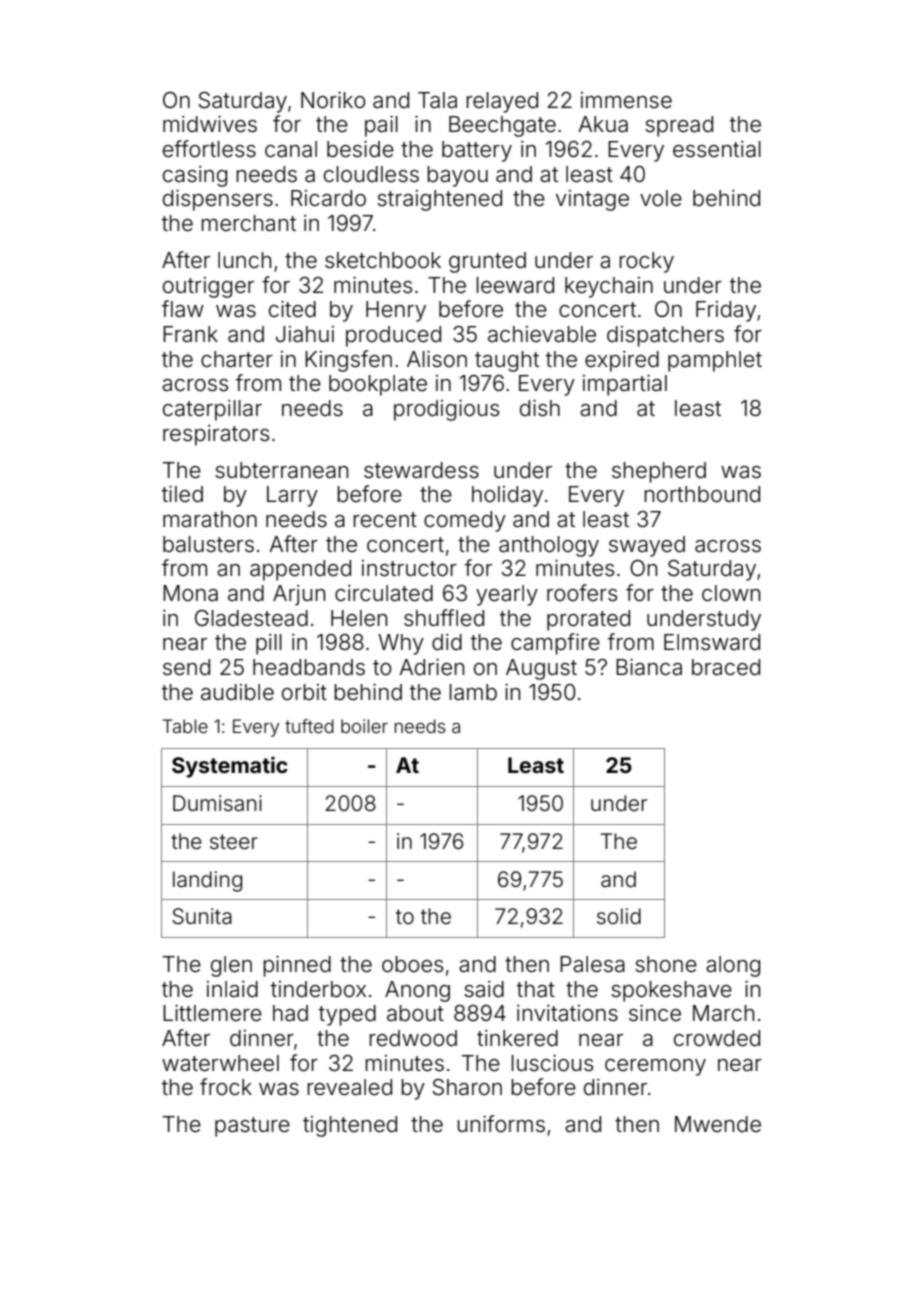 This image has width=924, height=1311. What do you see at coordinates (661, 198) in the image?
I see `vole` at bounding box center [661, 198].
